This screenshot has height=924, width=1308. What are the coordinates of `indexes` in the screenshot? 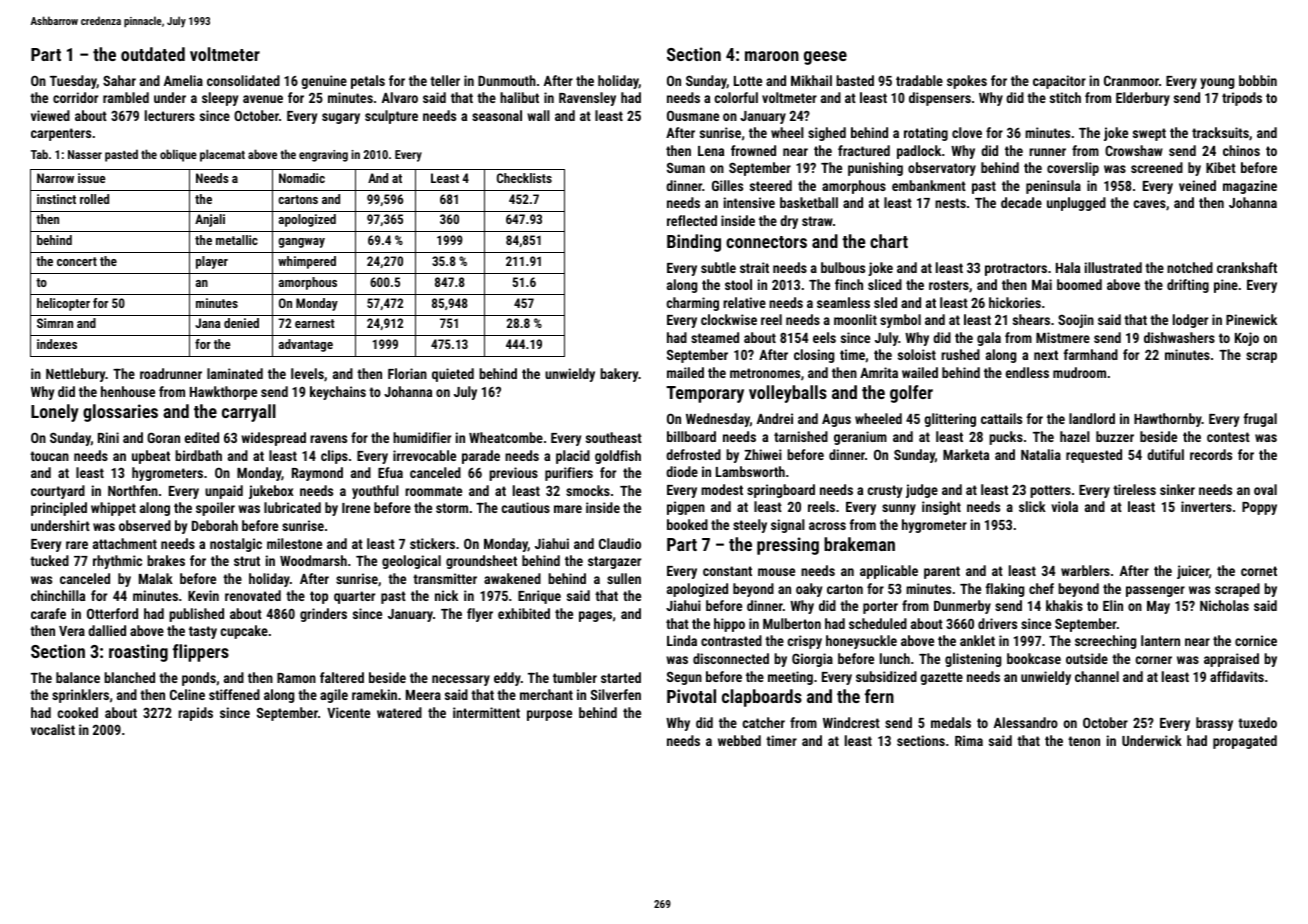 It's located at (57, 344).
